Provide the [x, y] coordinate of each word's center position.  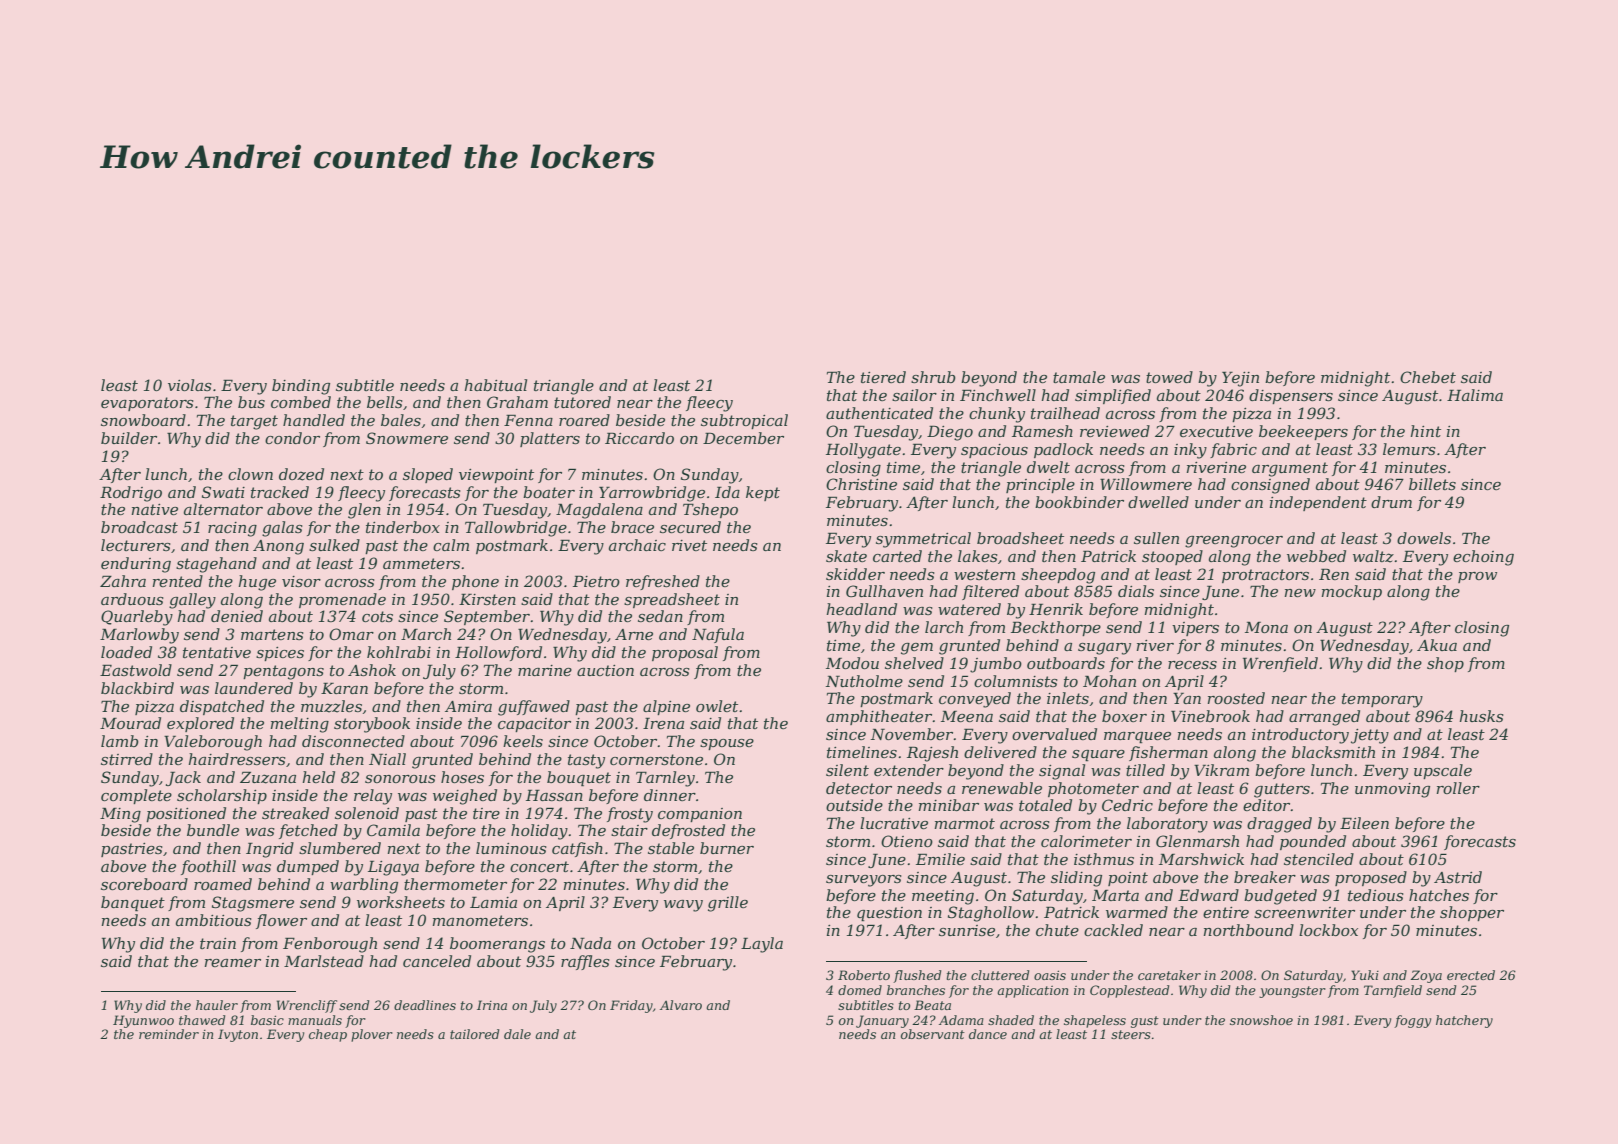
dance [988, 1034]
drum [1391, 502]
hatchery [1464, 1021]
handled [314, 420]
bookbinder [1079, 502]
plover [372, 1035]
